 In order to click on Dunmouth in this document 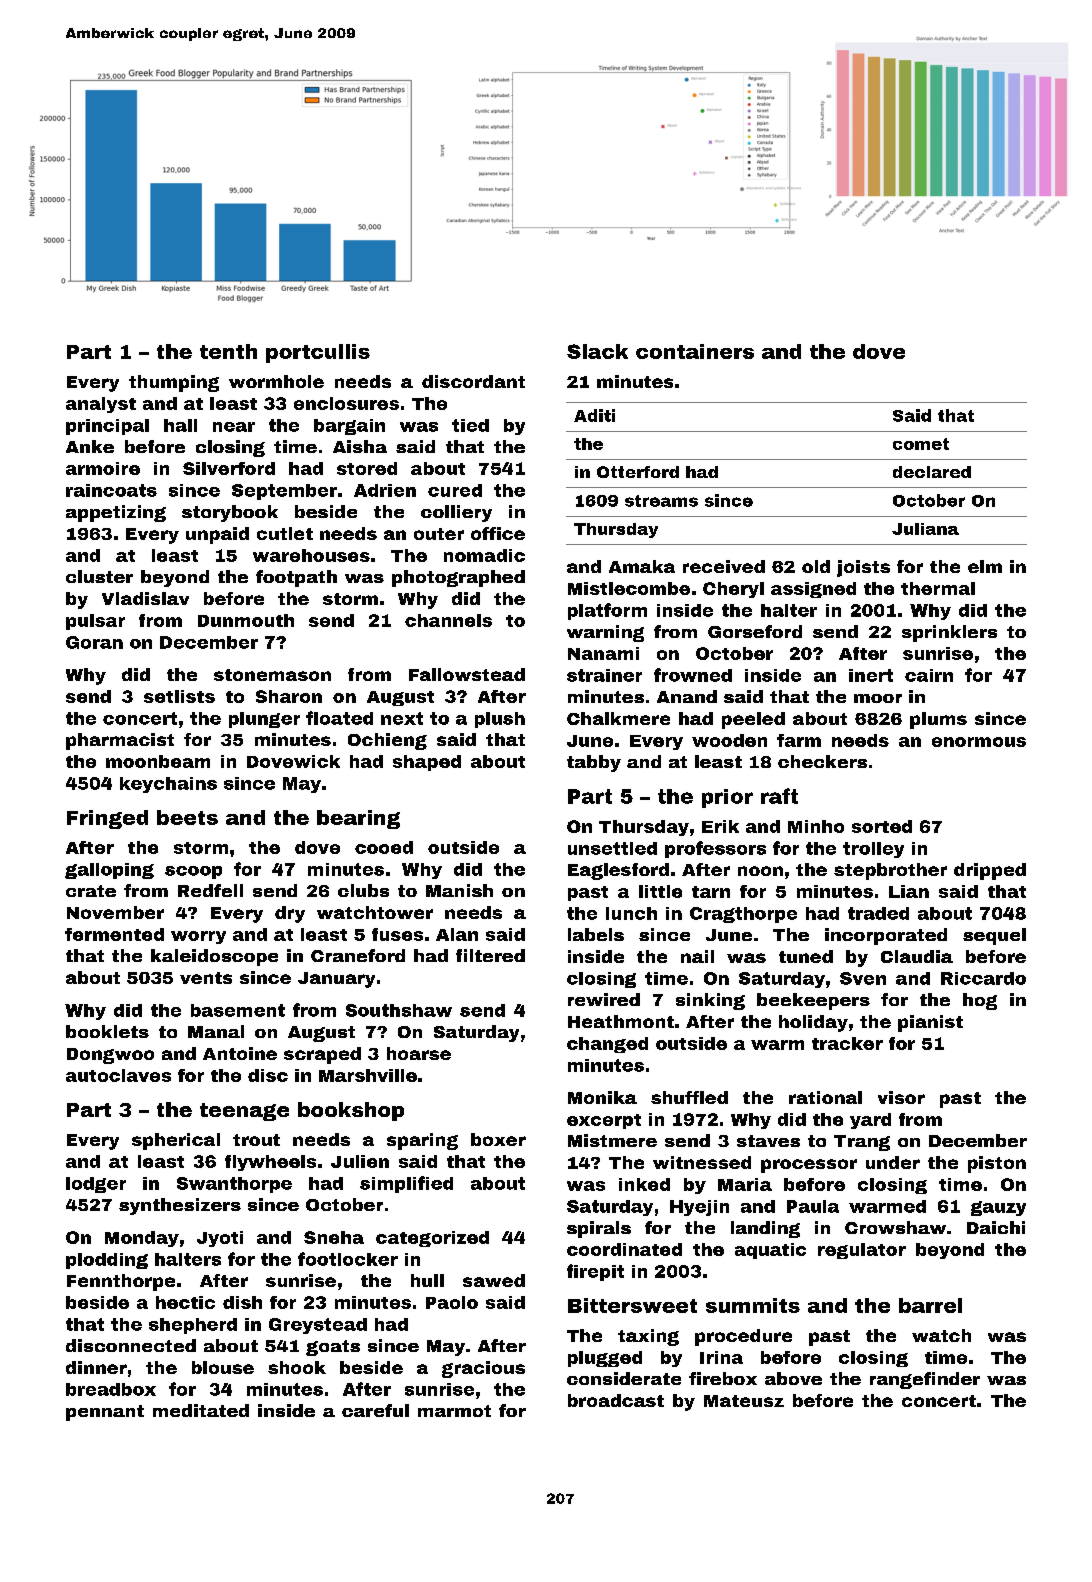, I will do `click(246, 620)`.
